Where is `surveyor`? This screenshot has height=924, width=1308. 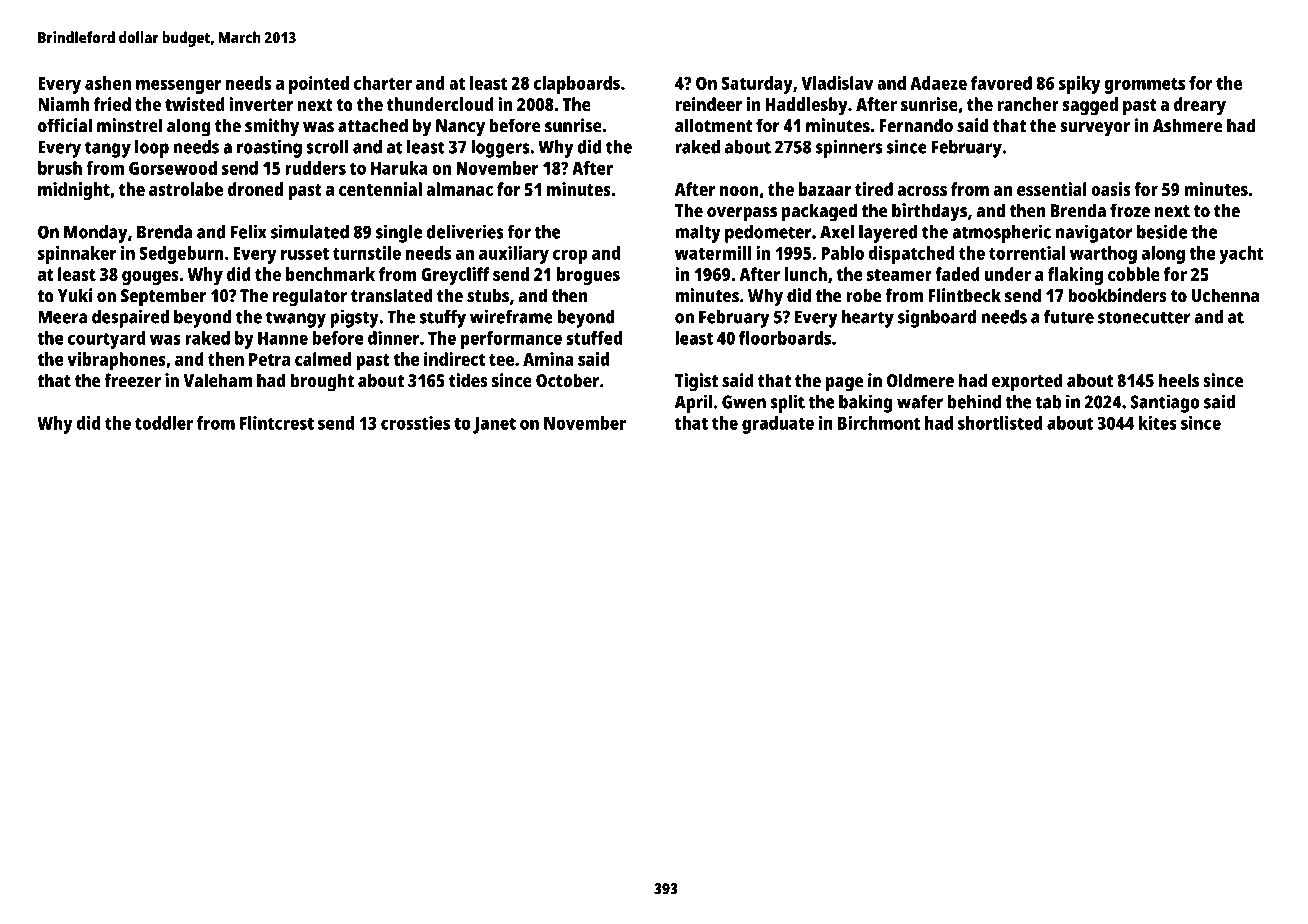 surveyor is located at coordinates (1095, 129).
